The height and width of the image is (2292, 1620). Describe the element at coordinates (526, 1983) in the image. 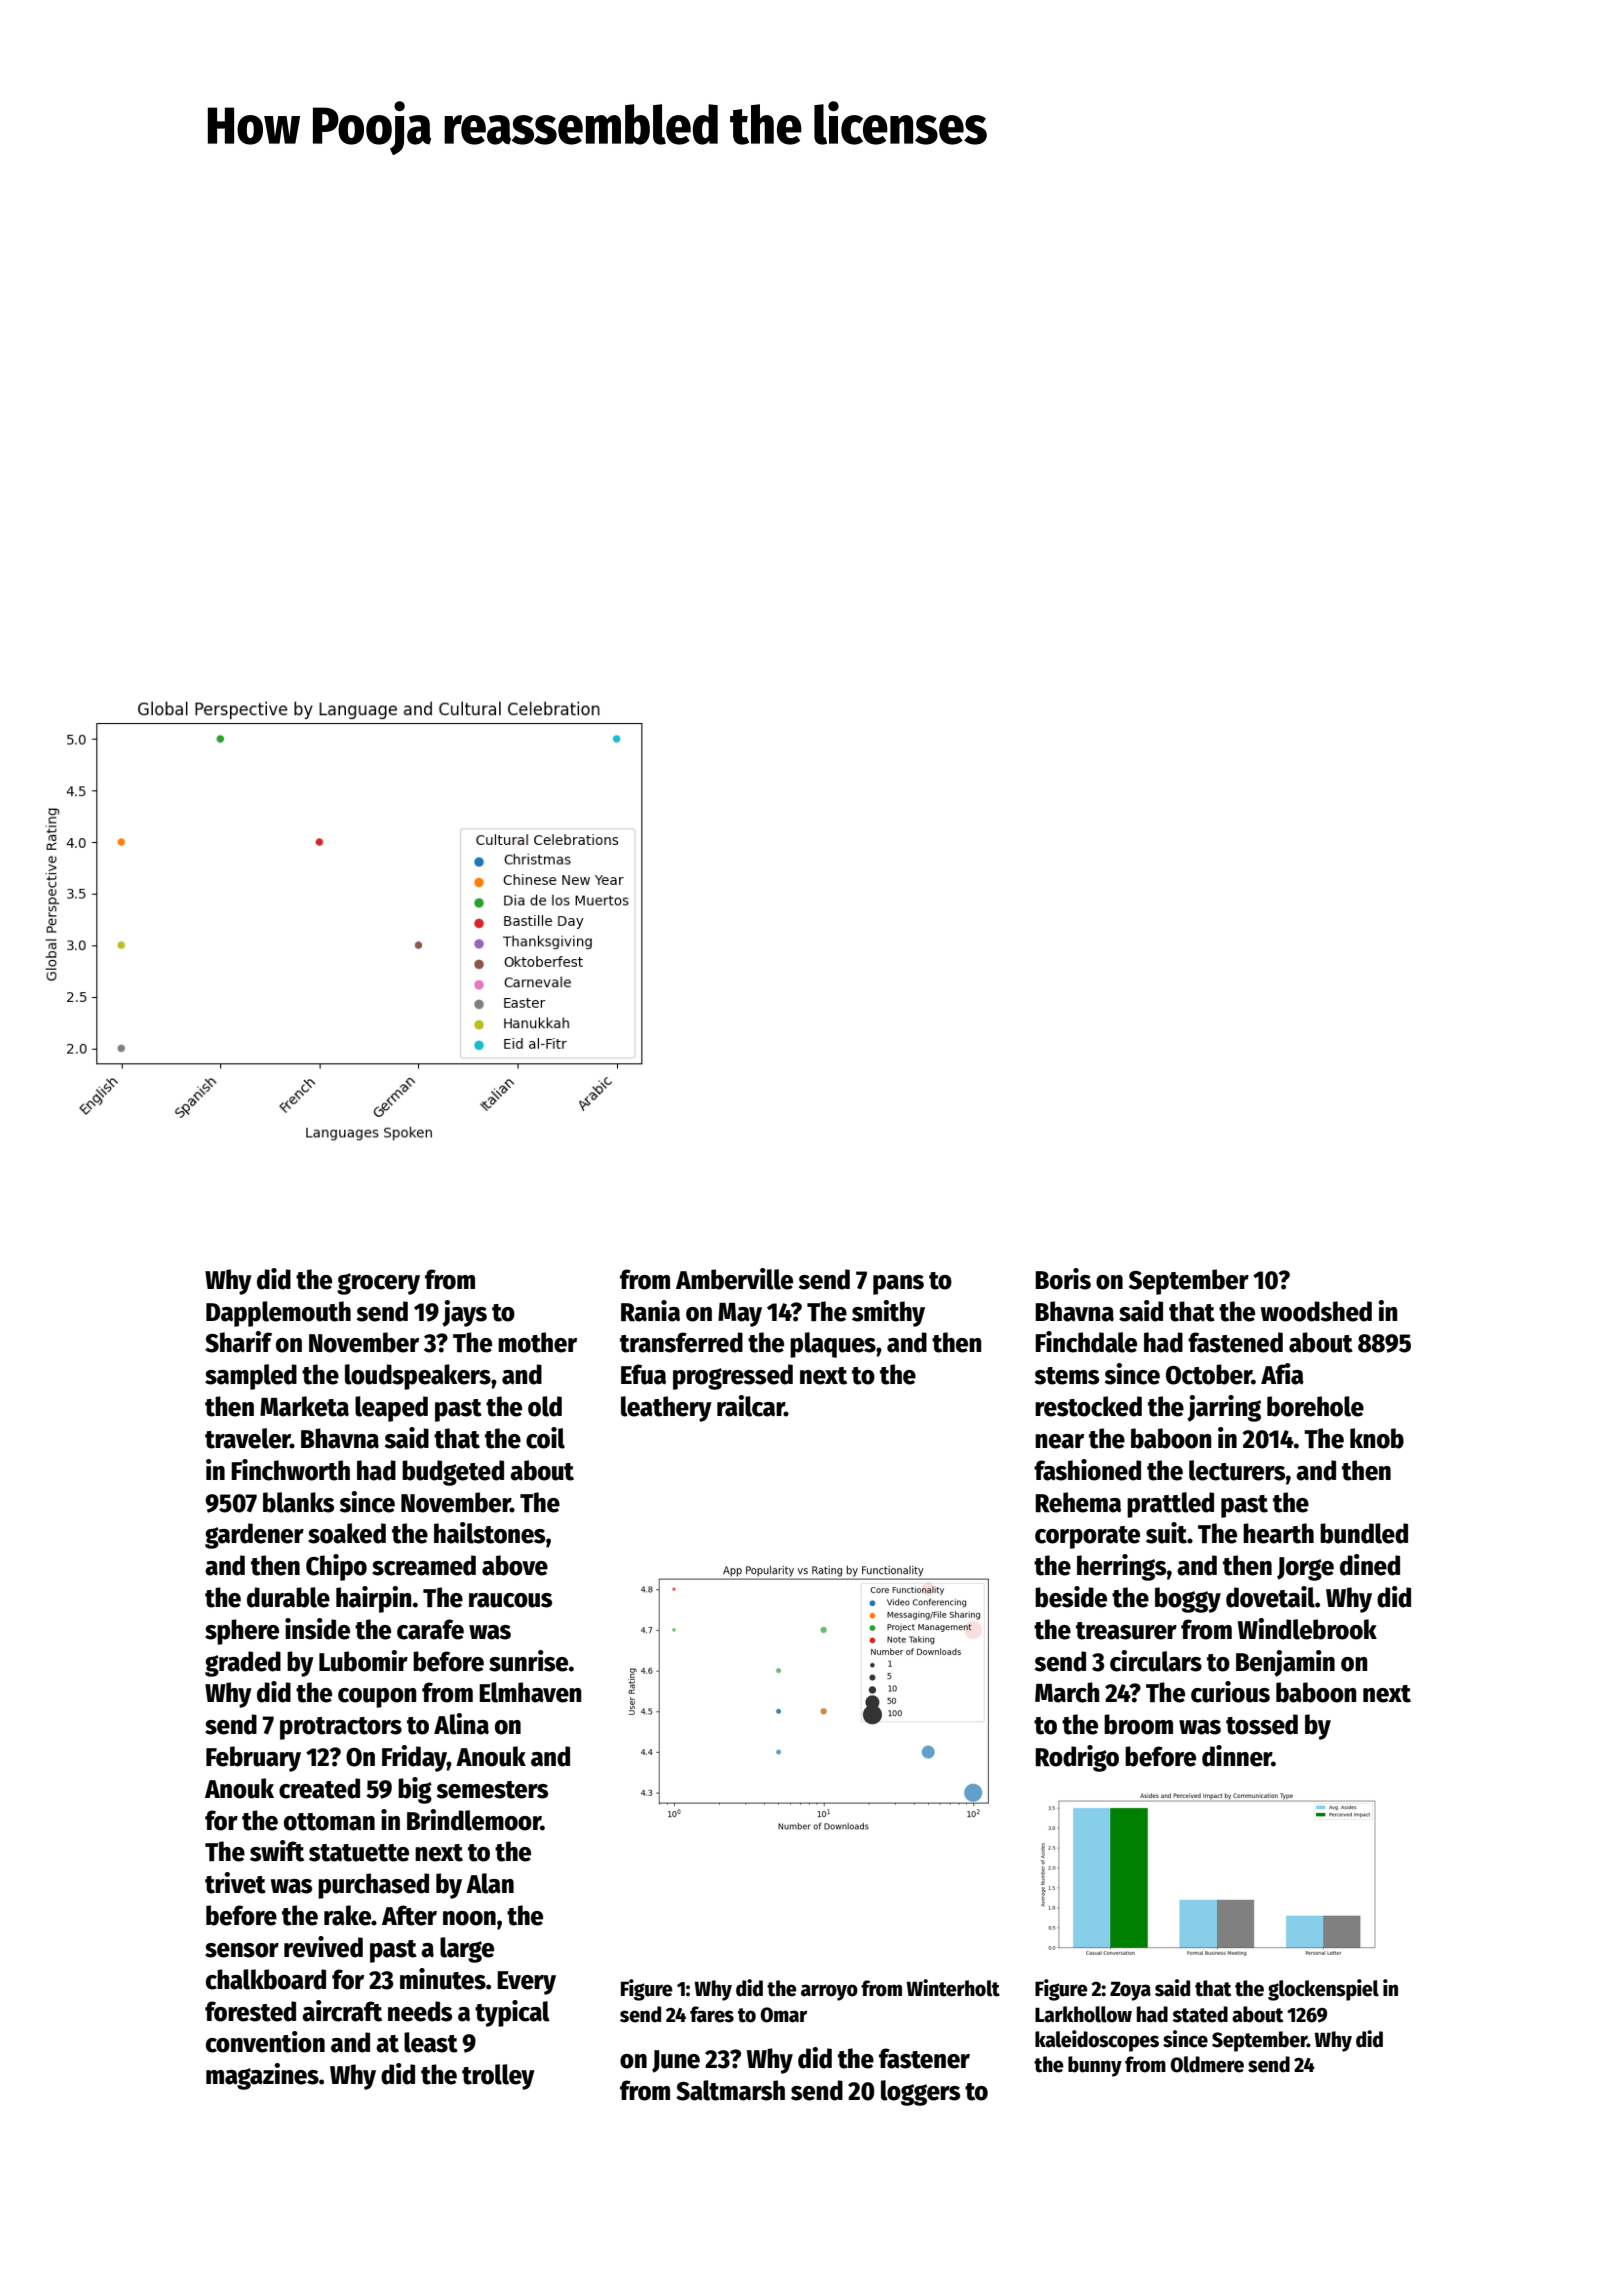

I see `Every` at that location.
